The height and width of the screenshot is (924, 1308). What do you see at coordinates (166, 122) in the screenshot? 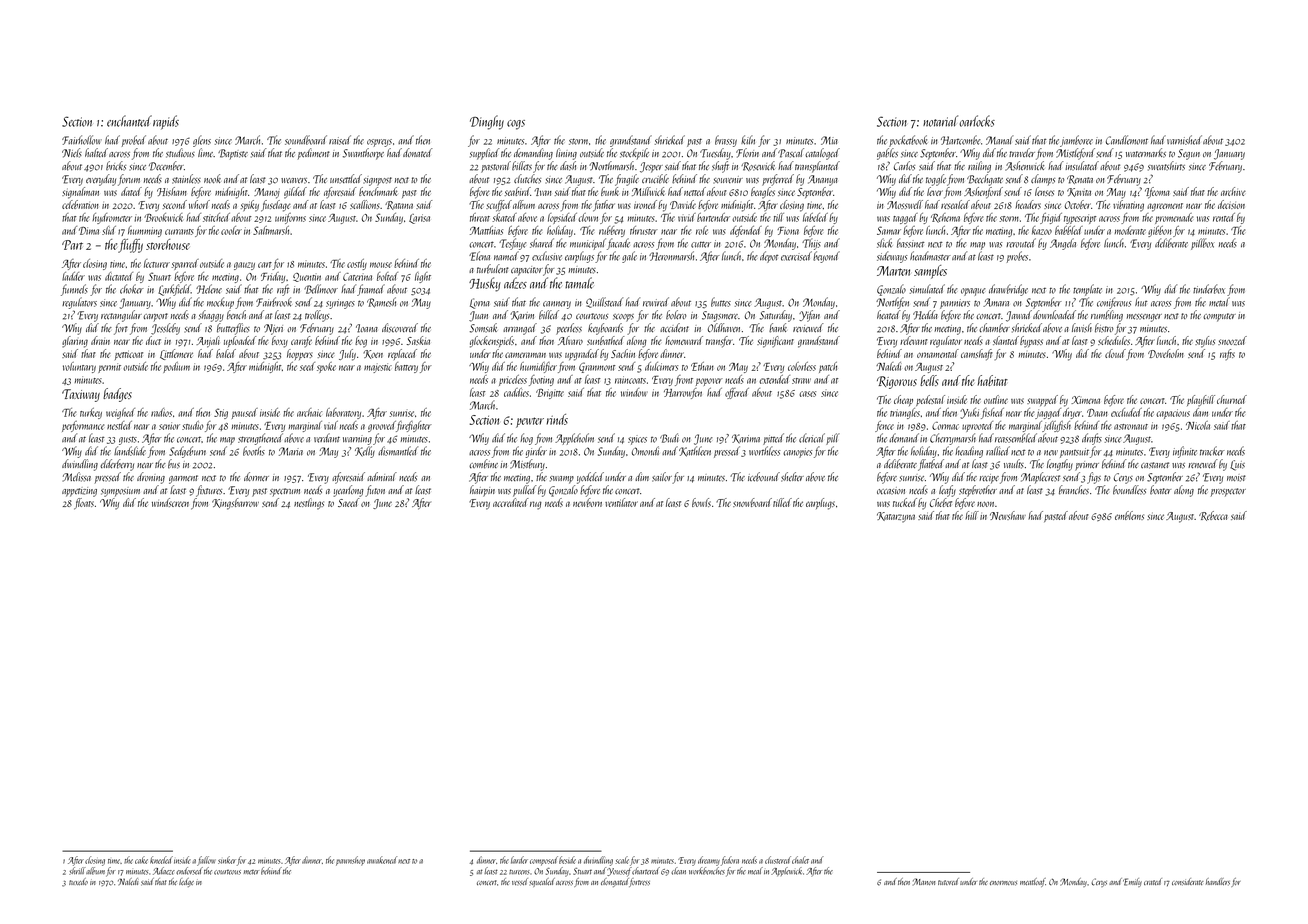
I see `rapids` at bounding box center [166, 122].
